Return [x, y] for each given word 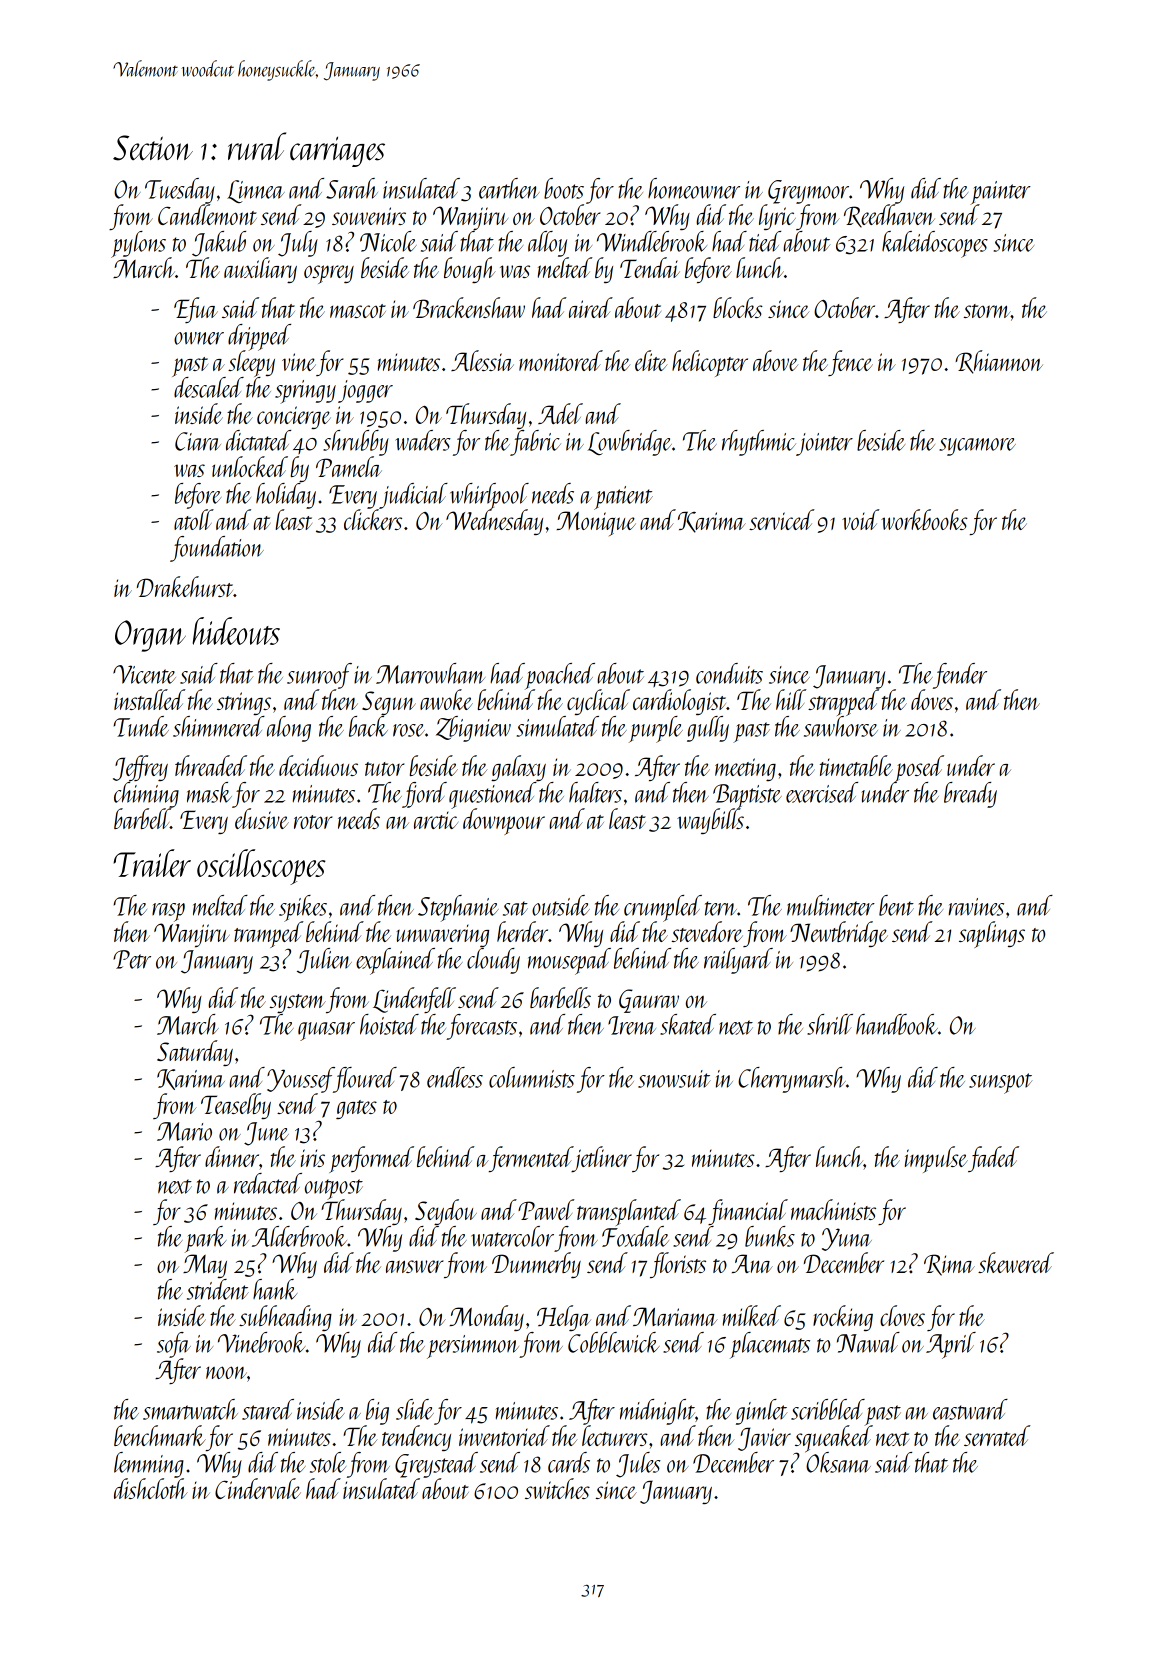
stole [328, 1462]
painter [1000, 193]
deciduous [318, 765]
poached [560, 676]
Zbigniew [473, 729]
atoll [194, 519]
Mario [184, 1131]
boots [564, 188]
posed [919, 768]
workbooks [924, 519]
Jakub [219, 244]
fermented [531, 1159]
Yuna [847, 1239]
